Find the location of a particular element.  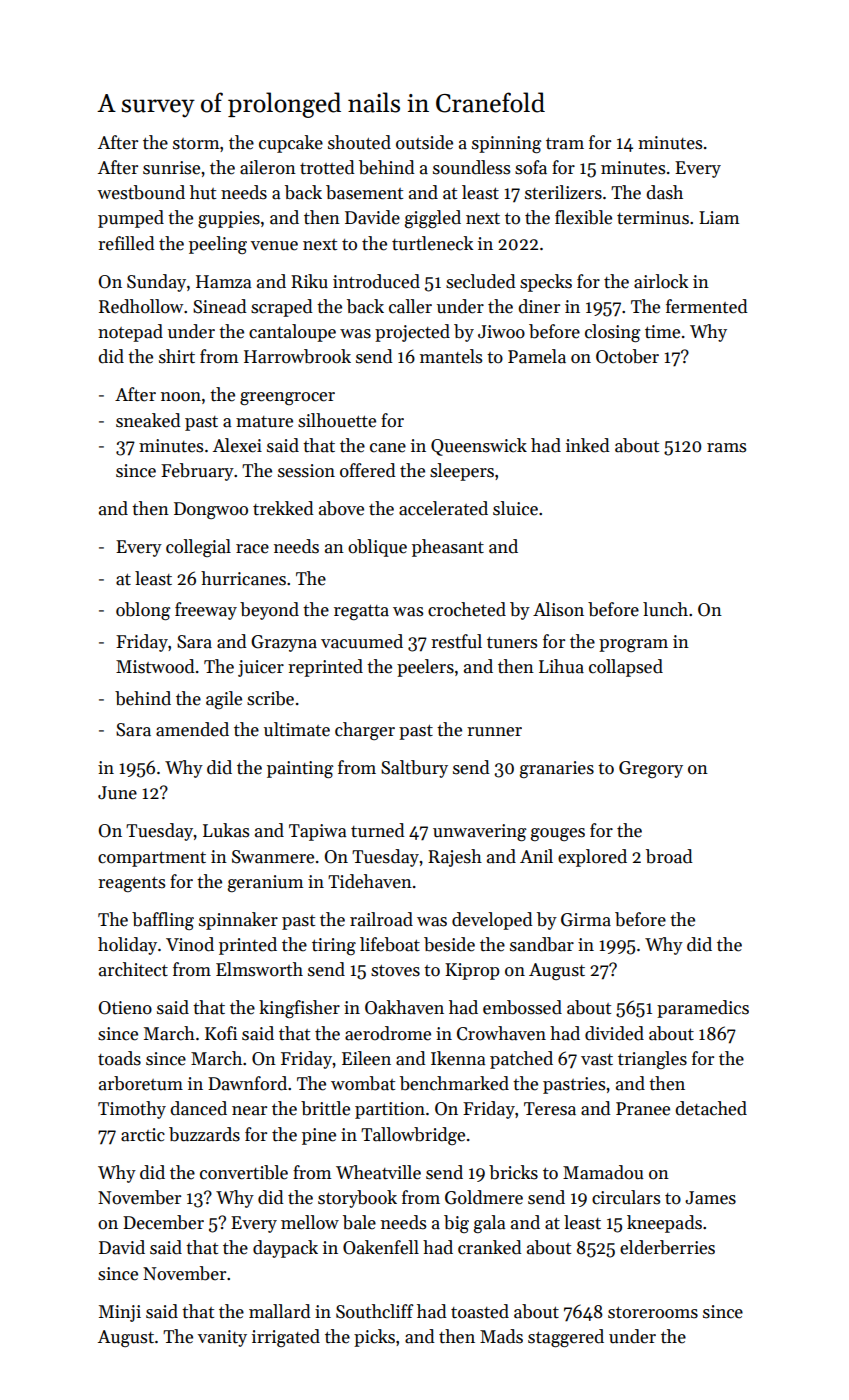

outside is located at coordinates (424, 142).
